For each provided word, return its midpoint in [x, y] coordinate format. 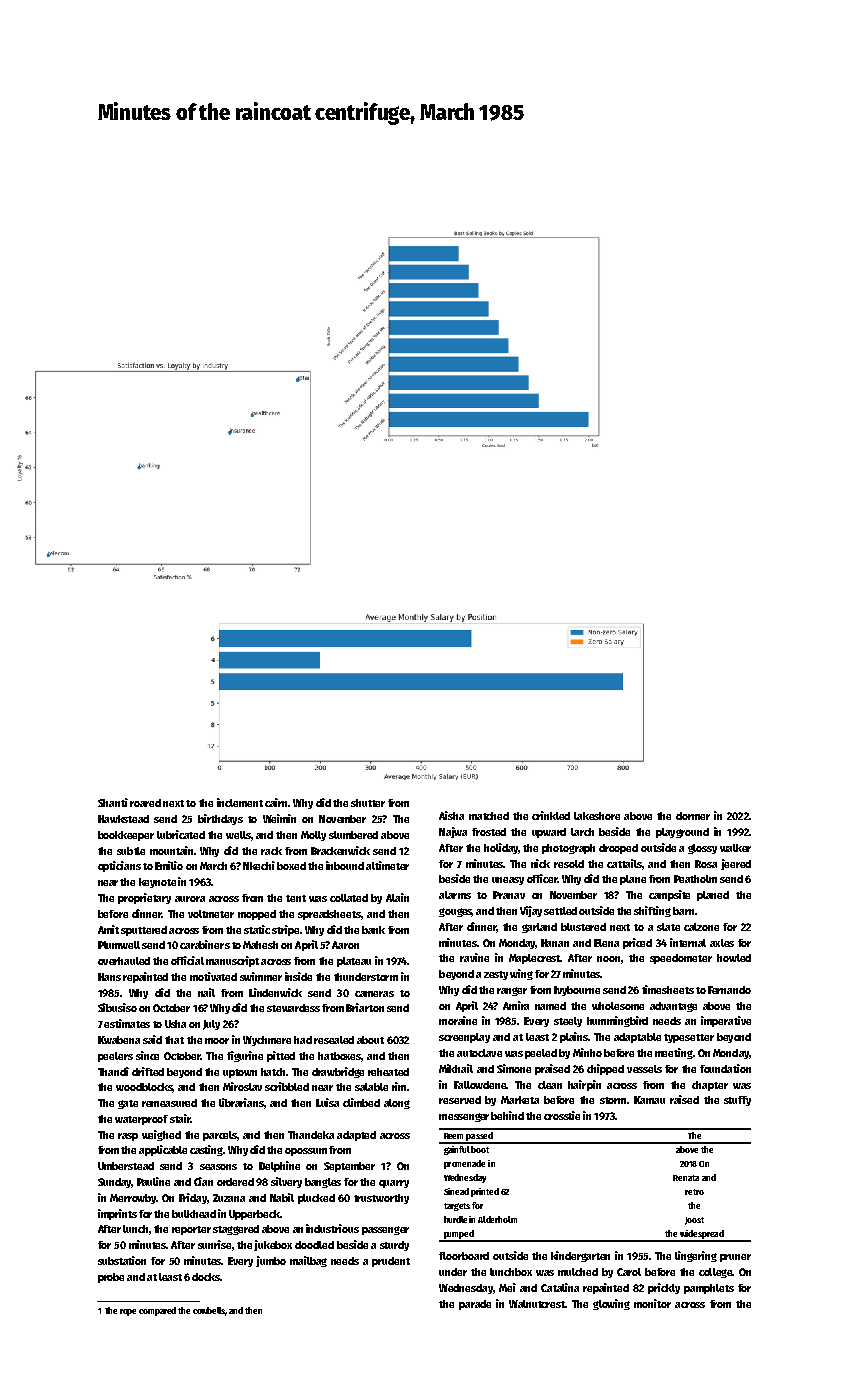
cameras [374, 994]
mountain [171, 850]
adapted [356, 1136]
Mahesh [260, 945]
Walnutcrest [537, 1304]
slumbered [353, 835]
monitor [652, 1303]
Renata [686, 1178]
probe [111, 1278]
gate [128, 1104]
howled [734, 958]
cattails [624, 863]
